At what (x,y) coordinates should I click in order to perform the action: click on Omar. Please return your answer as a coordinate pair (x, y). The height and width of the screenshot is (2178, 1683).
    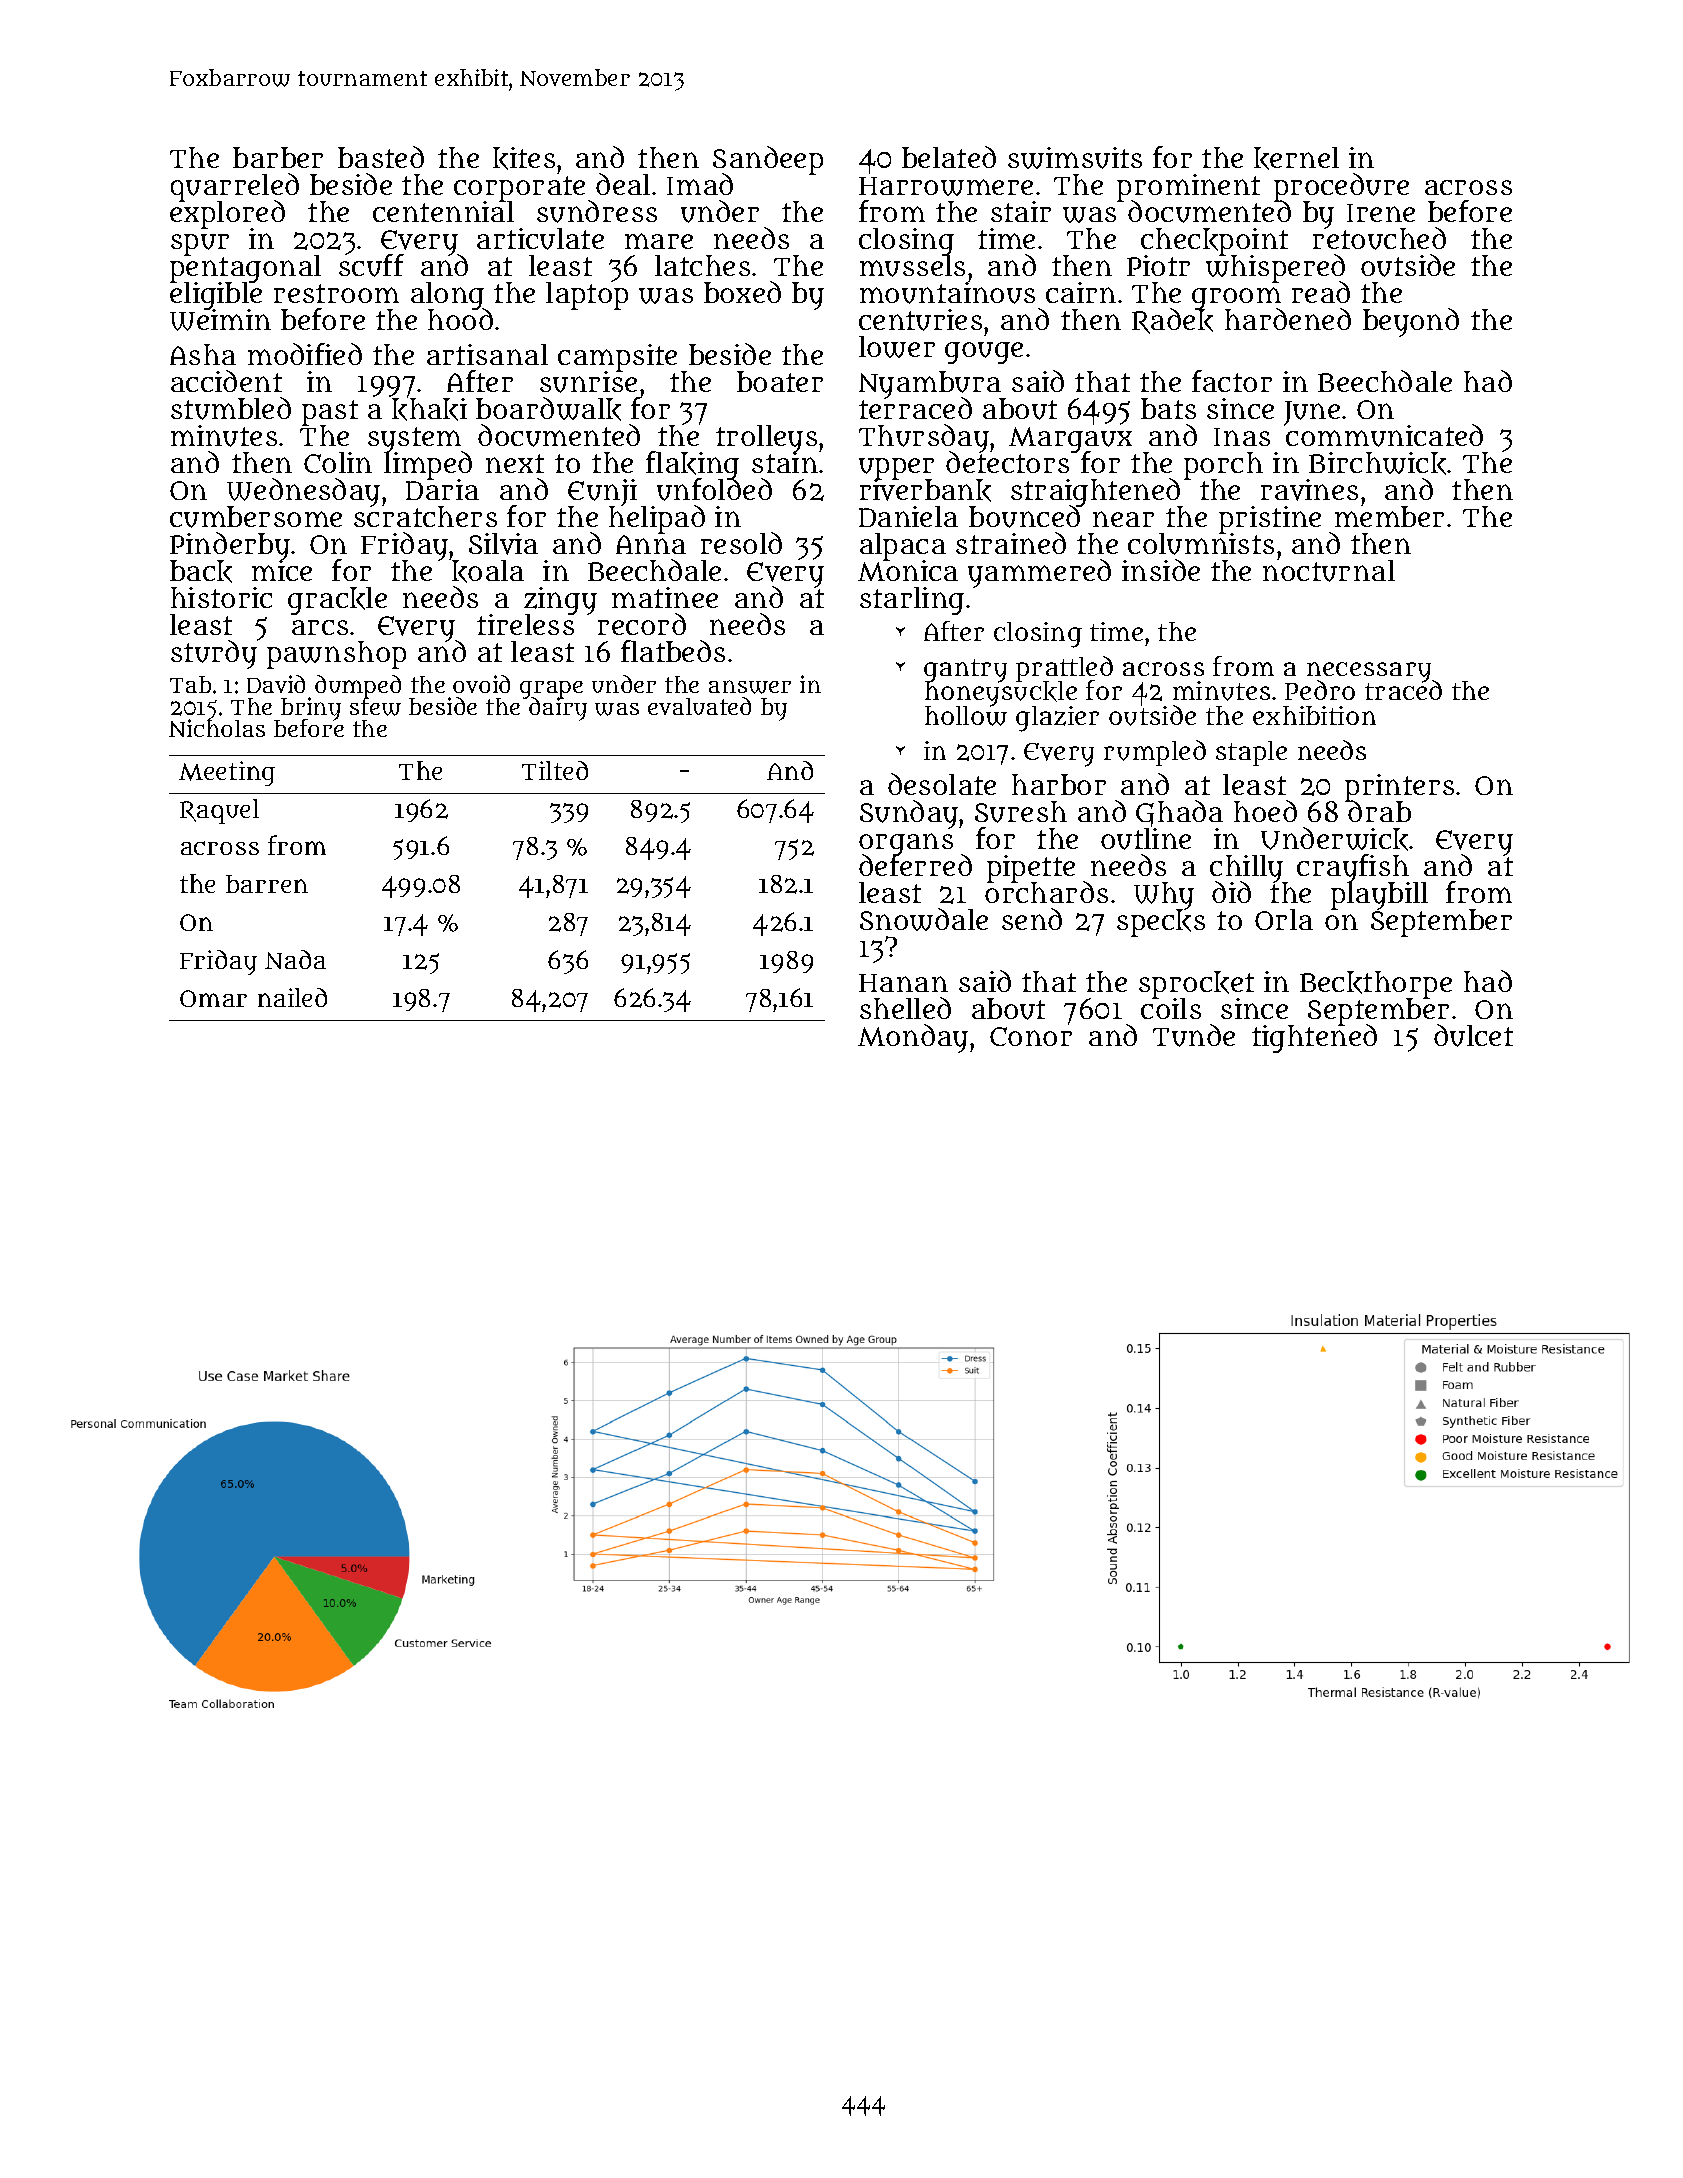
    Looking at the image, I should click on (213, 998).
